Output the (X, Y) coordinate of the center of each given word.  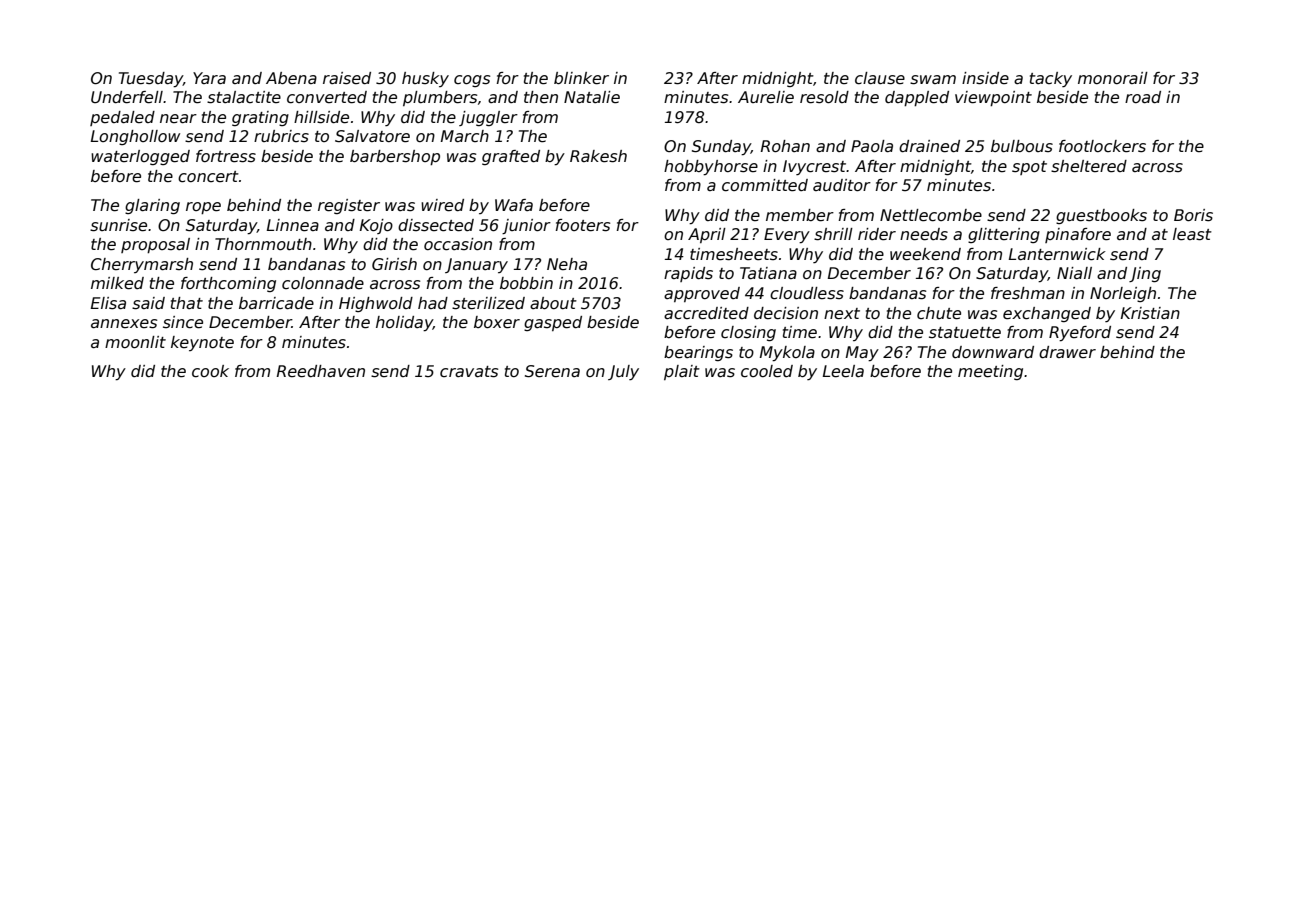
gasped (553, 323)
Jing (1145, 274)
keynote (202, 343)
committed (765, 185)
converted (327, 97)
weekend (925, 254)
